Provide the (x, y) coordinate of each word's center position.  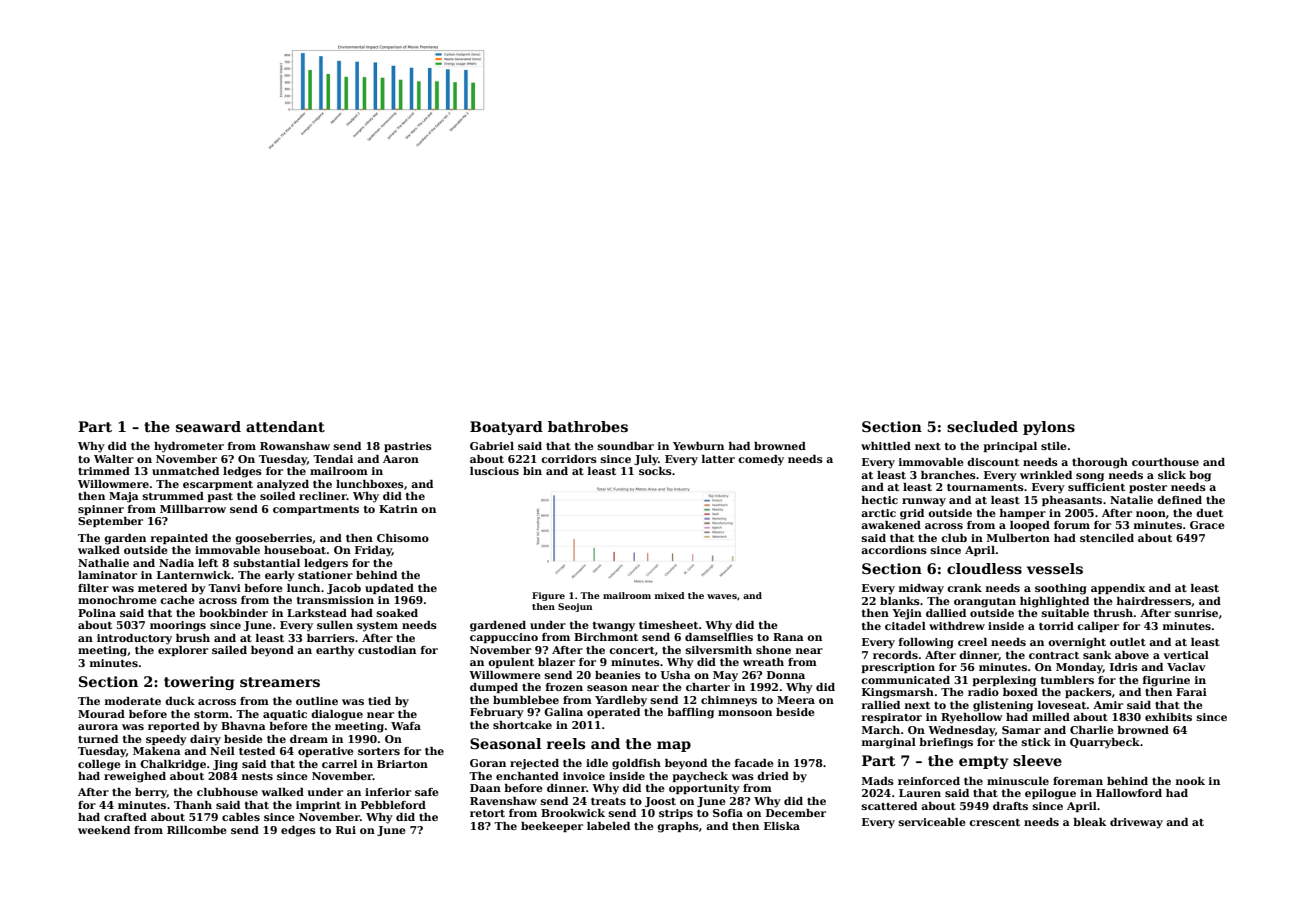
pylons (1049, 428)
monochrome (117, 600)
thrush (1113, 613)
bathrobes (588, 426)
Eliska (782, 826)
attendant (285, 426)
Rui (346, 830)
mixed (670, 595)
